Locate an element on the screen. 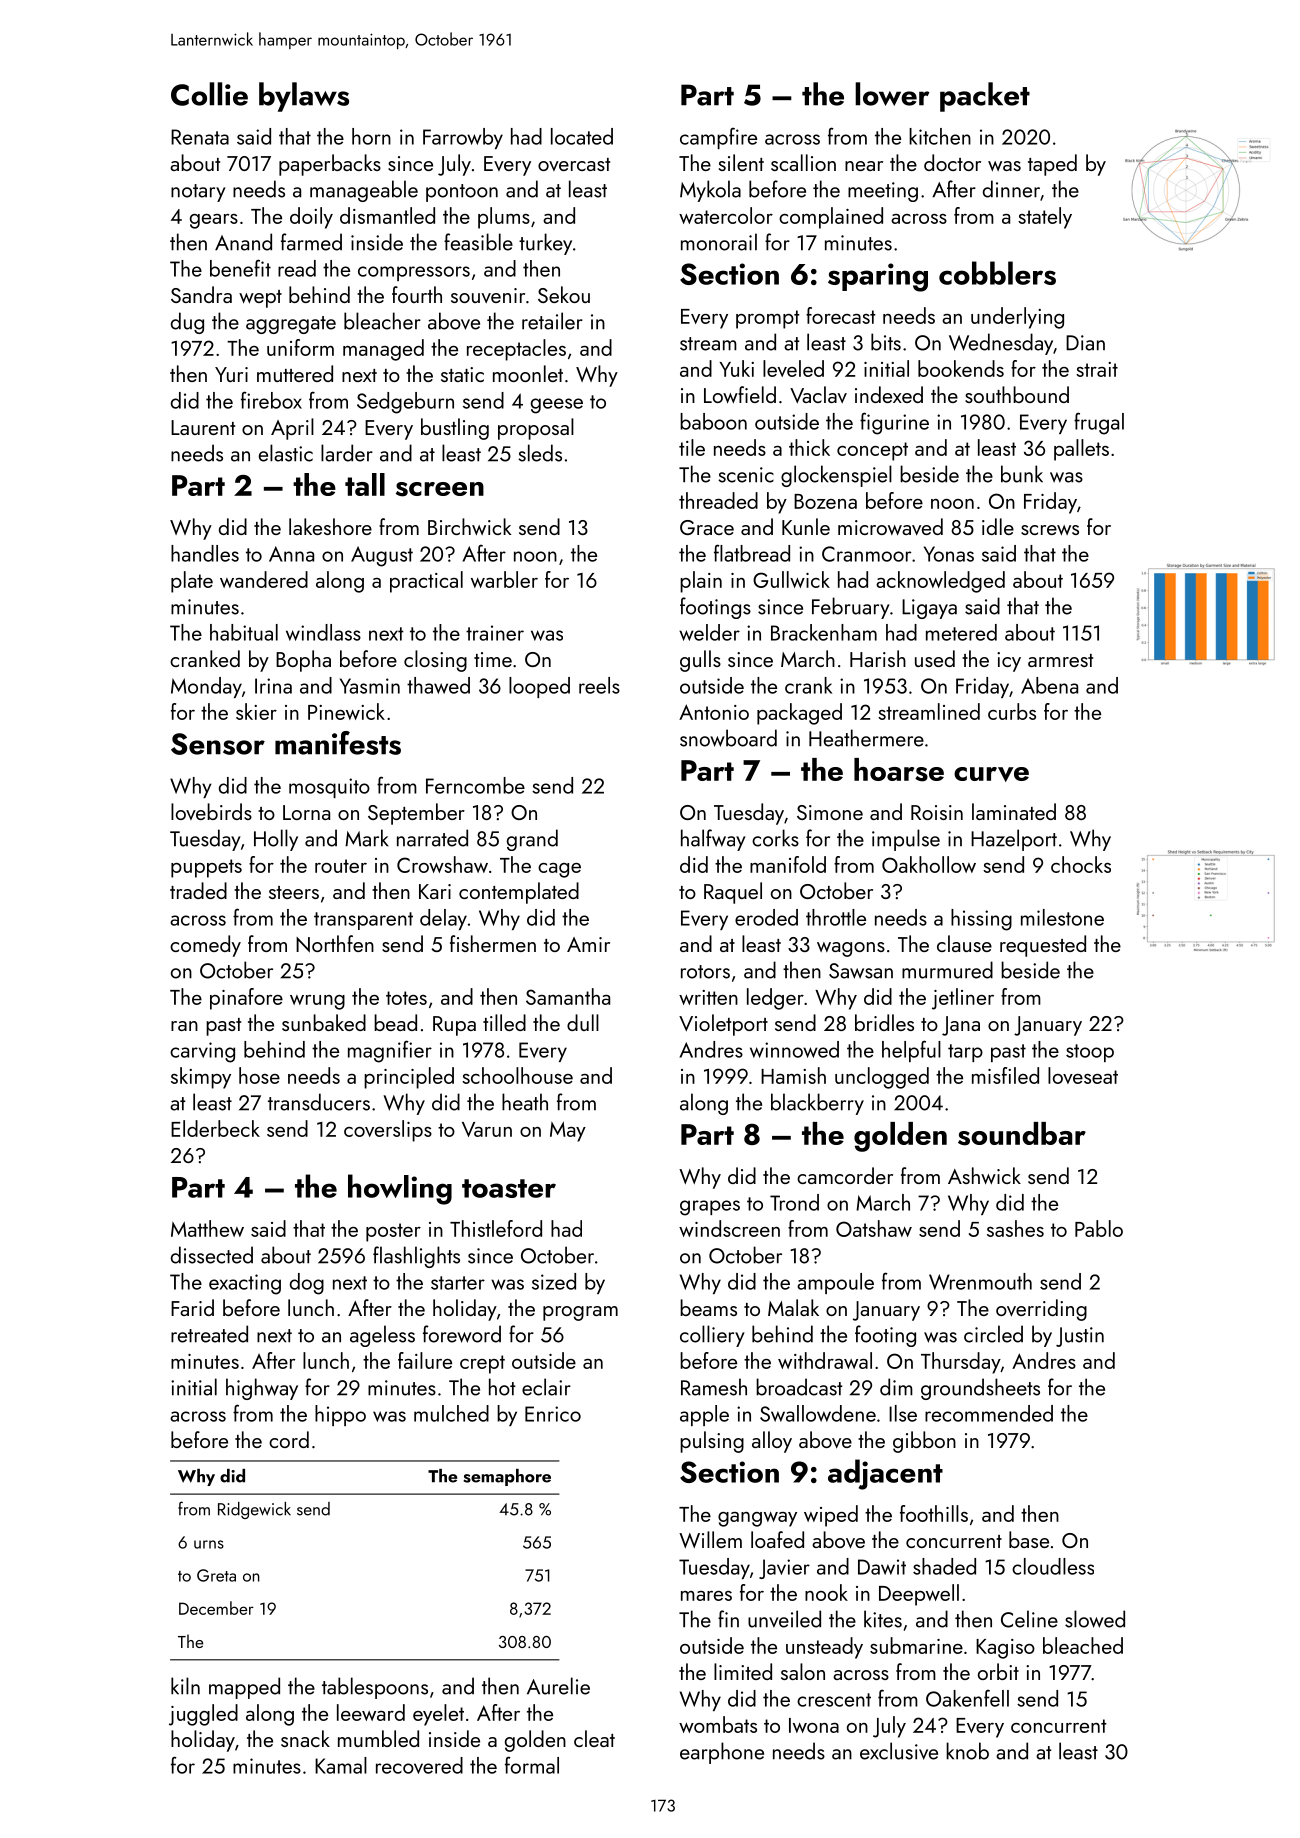  snack is located at coordinates (305, 1738).
